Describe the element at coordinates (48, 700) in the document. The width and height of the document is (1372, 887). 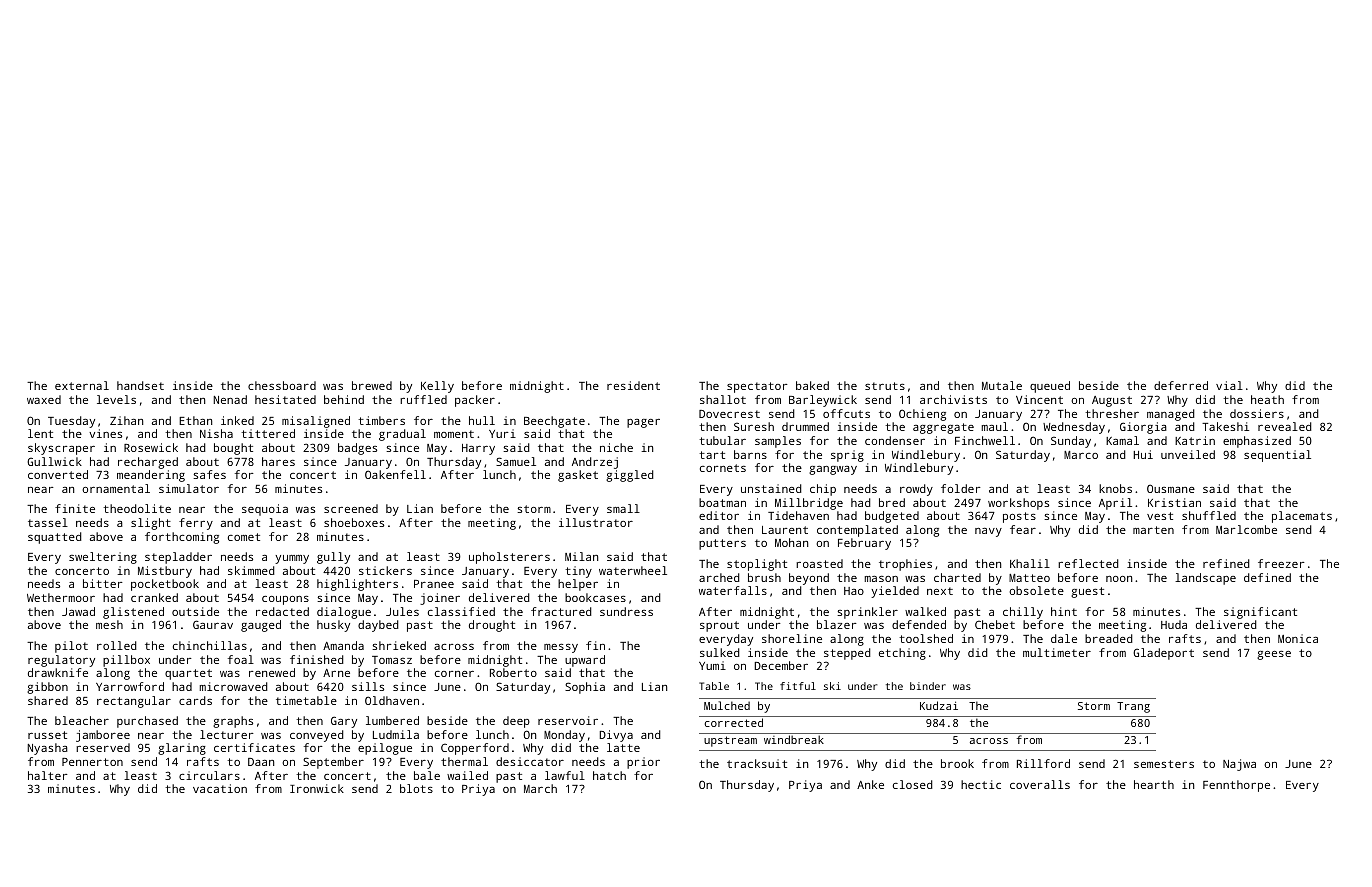
I see `shared` at that location.
